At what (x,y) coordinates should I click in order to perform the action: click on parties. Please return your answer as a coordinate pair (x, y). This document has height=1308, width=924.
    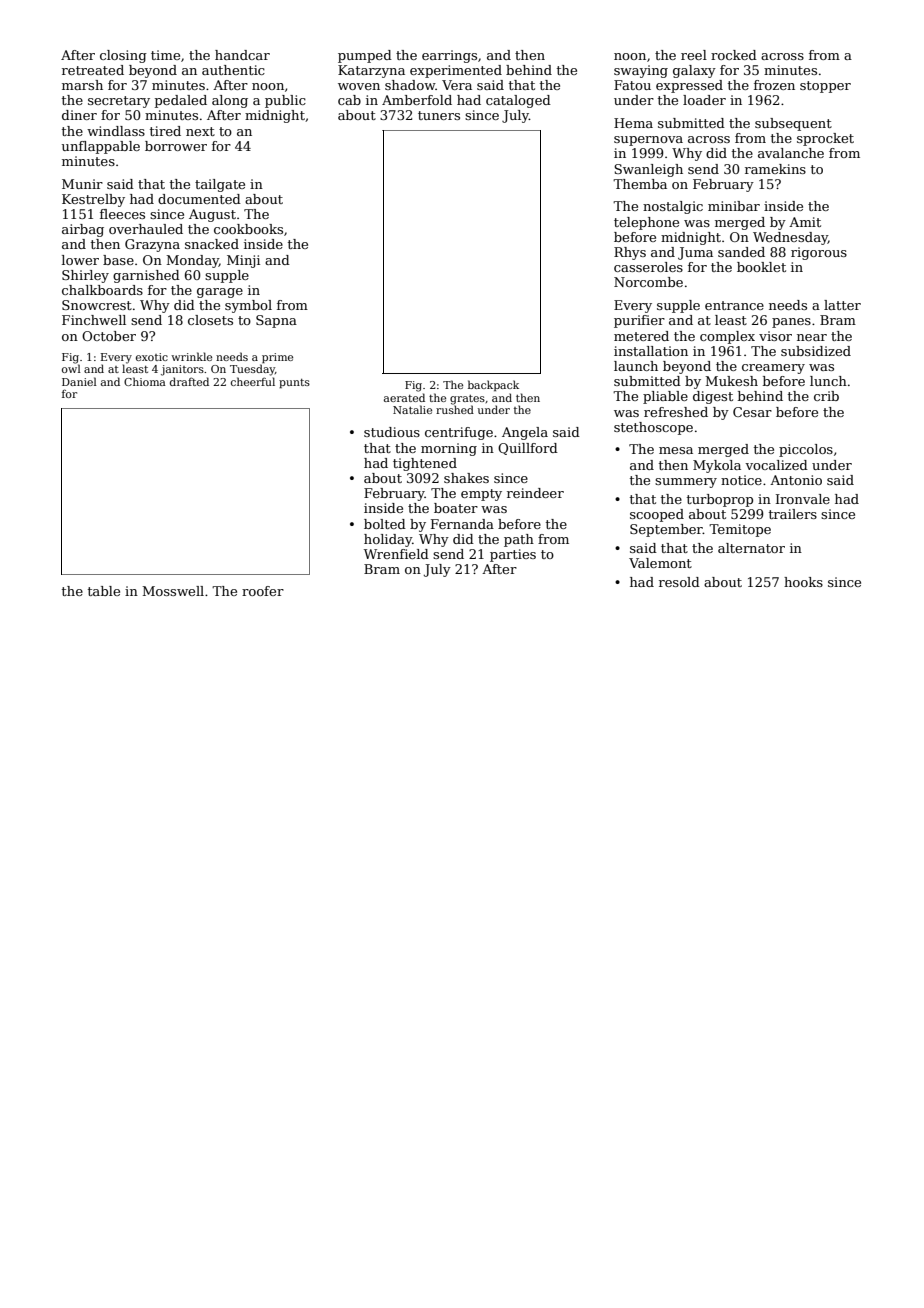
    Looking at the image, I should click on (513, 555).
